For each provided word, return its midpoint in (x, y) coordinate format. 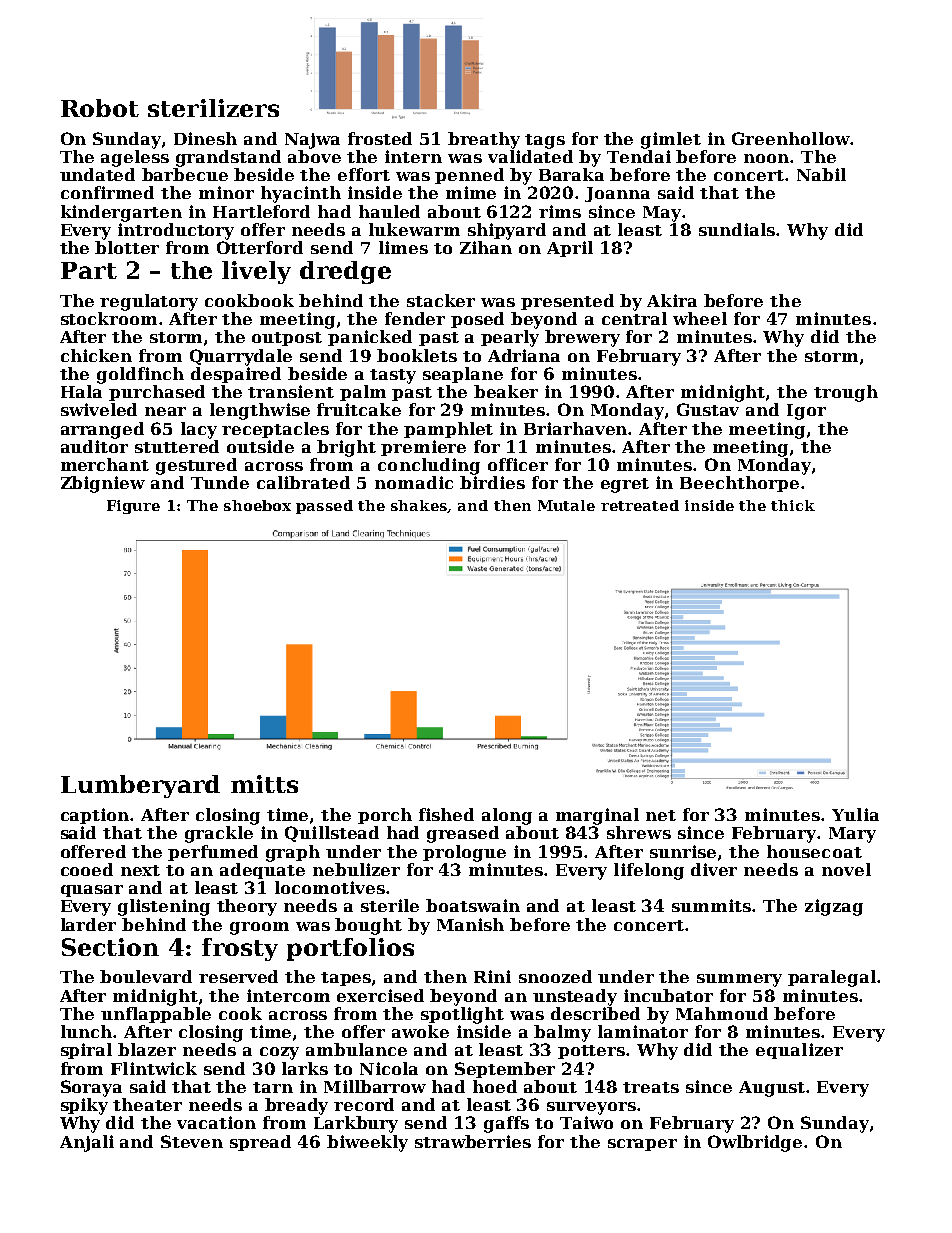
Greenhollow (791, 138)
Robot (100, 108)
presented (567, 302)
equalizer (799, 1051)
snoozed (555, 976)
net (661, 815)
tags (545, 141)
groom (259, 928)
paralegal (832, 978)
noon (766, 158)
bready (296, 1106)
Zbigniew (103, 484)
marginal (597, 816)
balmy (562, 1033)
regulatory (149, 302)
